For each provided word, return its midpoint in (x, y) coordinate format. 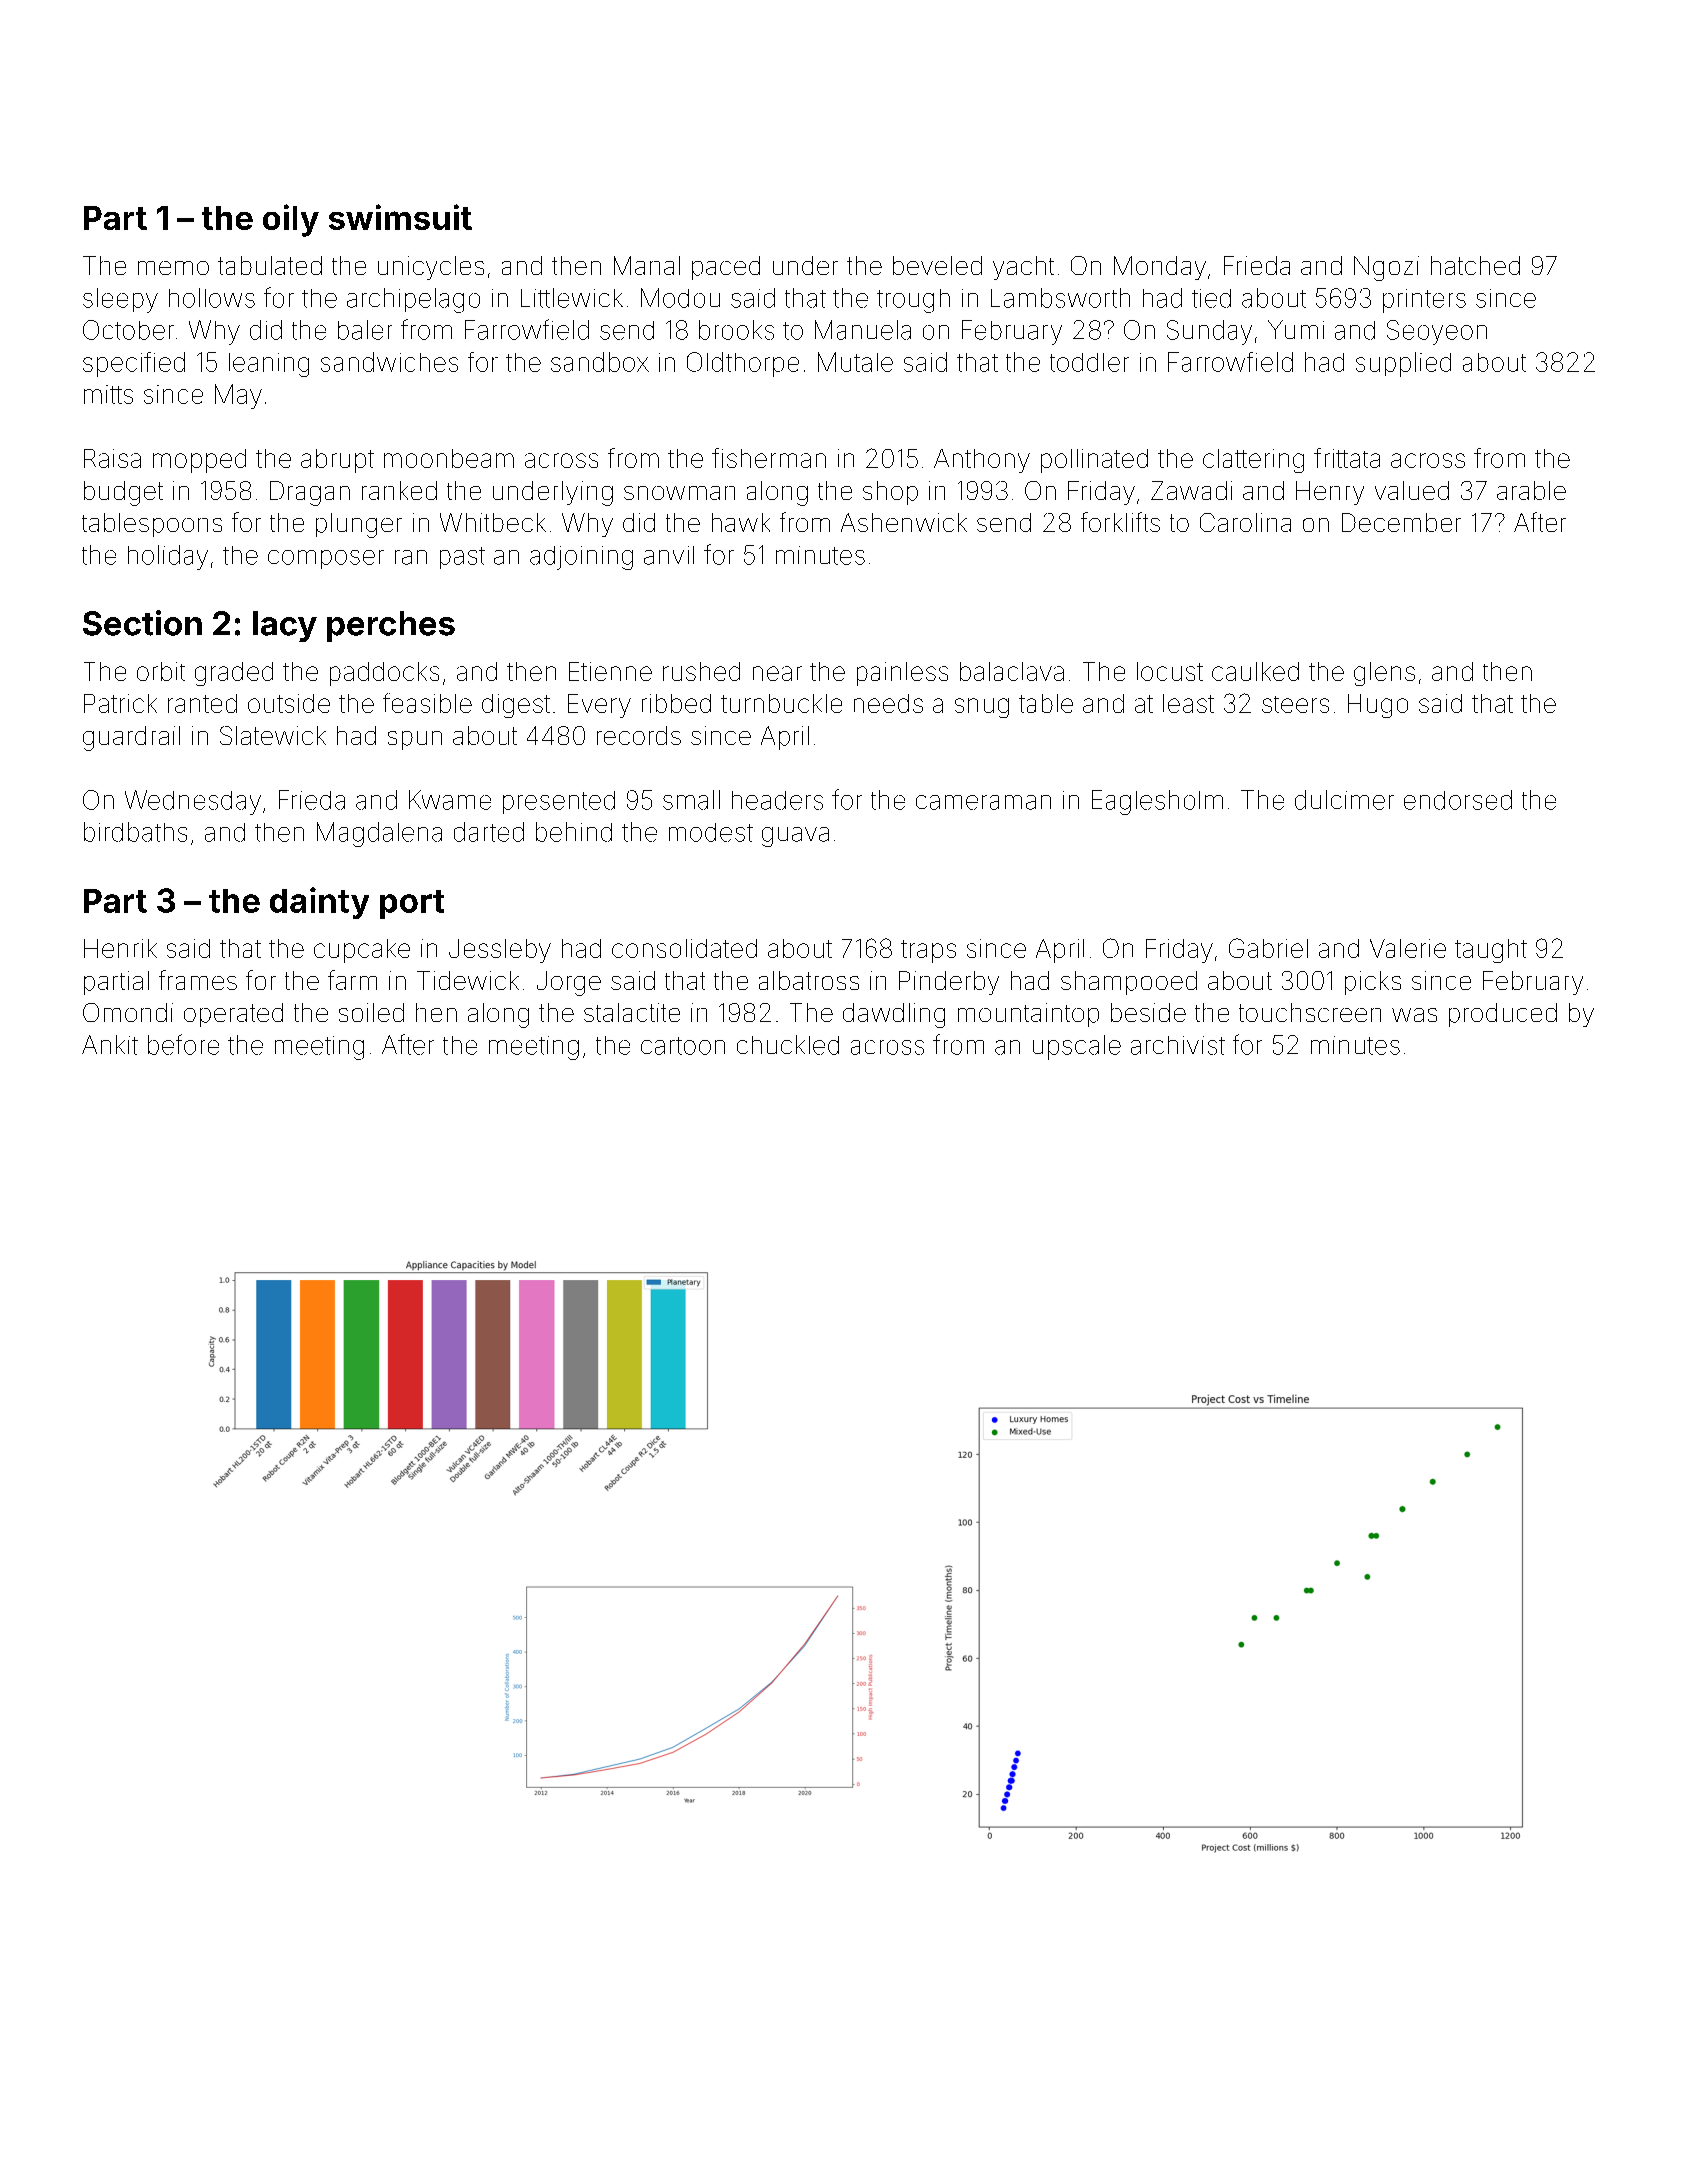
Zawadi (1191, 490)
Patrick (120, 703)
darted (489, 832)
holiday (168, 557)
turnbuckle (781, 703)
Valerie (1408, 948)
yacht (1023, 268)
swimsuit (400, 217)
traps (928, 951)
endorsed (1458, 800)
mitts (108, 394)
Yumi (1296, 329)
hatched (1475, 265)
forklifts (1120, 522)
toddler (1089, 362)
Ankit (110, 1045)
